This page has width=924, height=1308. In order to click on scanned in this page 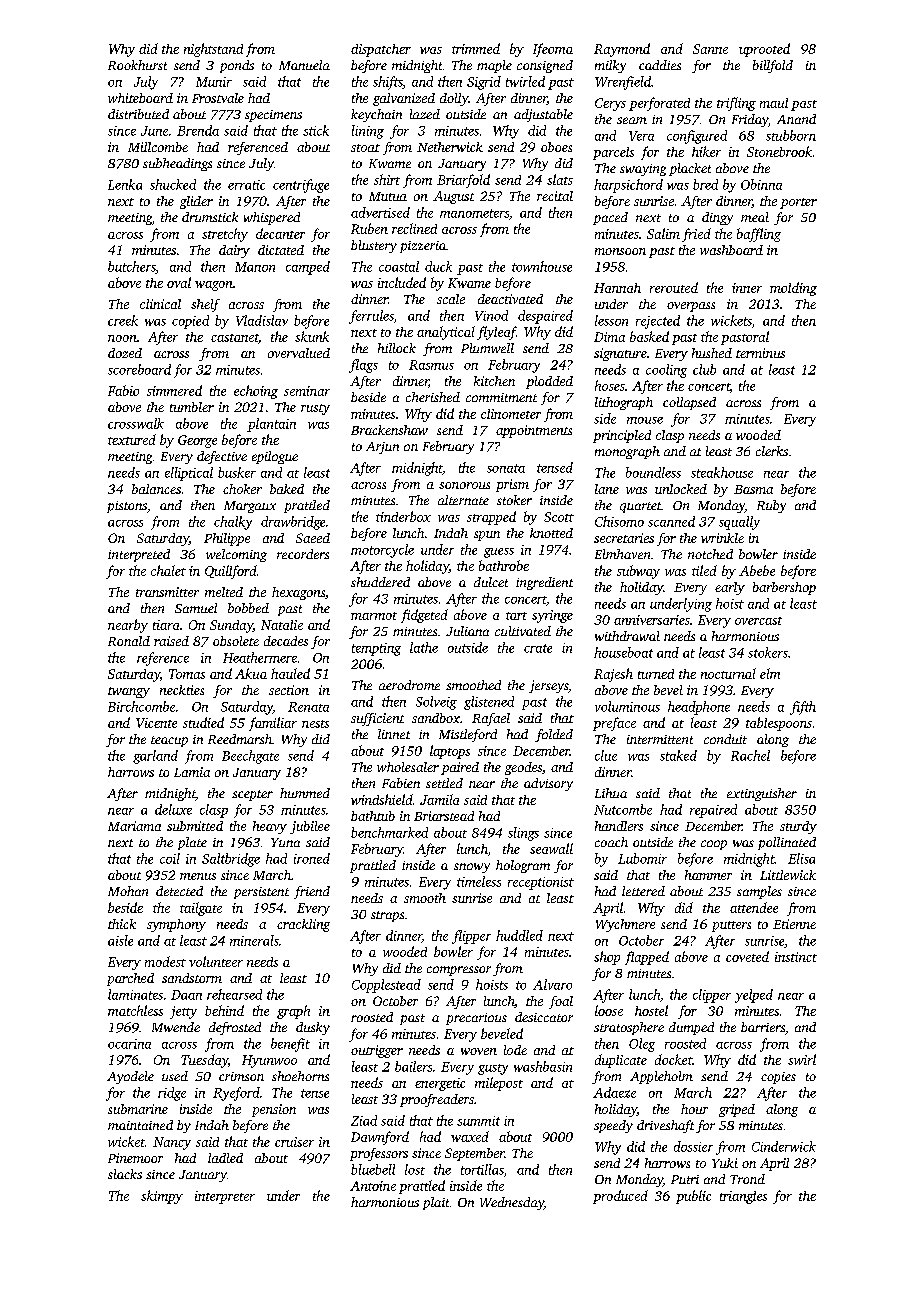, I will do `click(671, 521)`.
